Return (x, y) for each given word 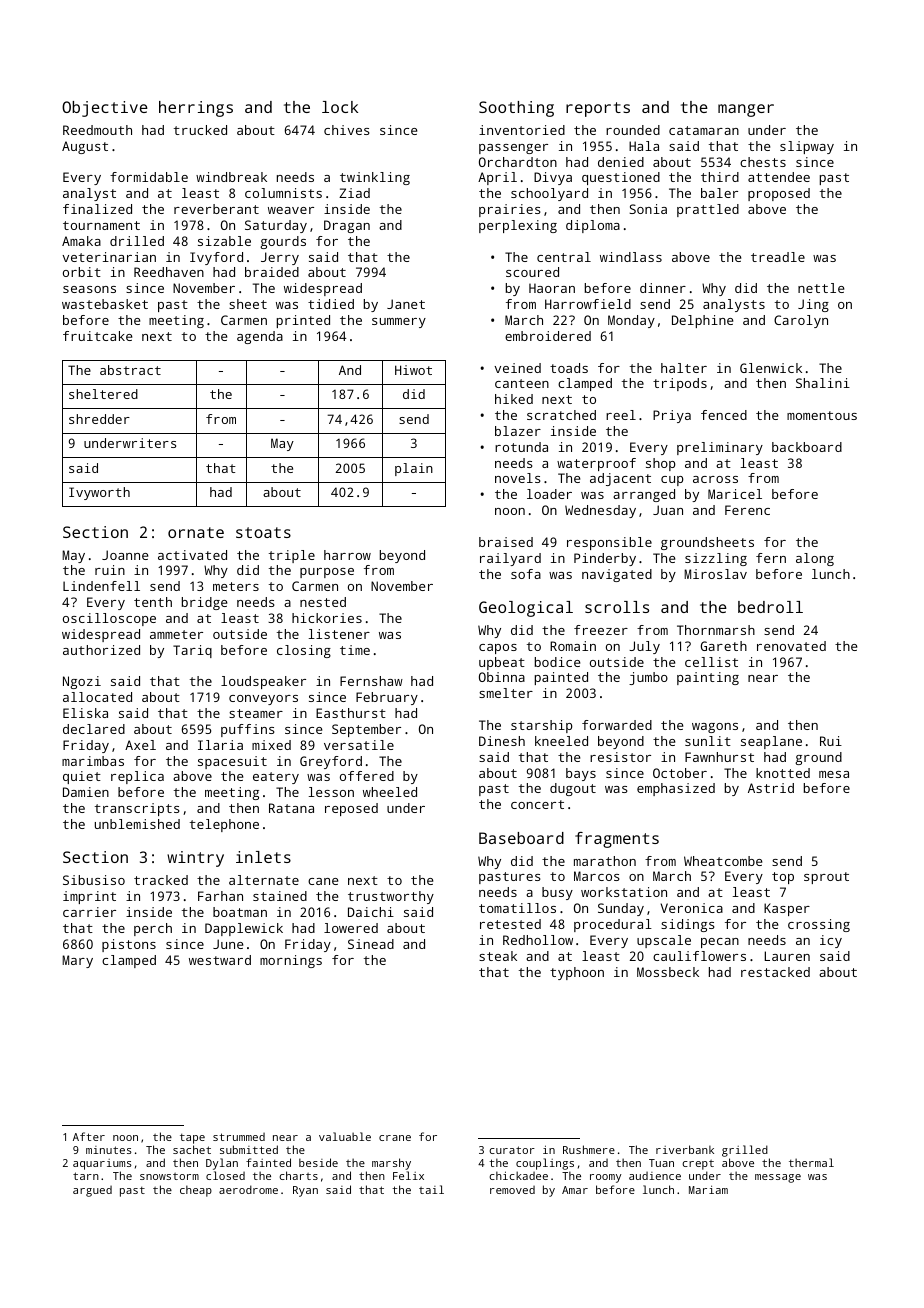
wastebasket (105, 304)
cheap (196, 1191)
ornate (196, 532)
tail (431, 1189)
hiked (514, 399)
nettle (821, 288)
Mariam (708, 1189)
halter (684, 368)
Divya (553, 178)
